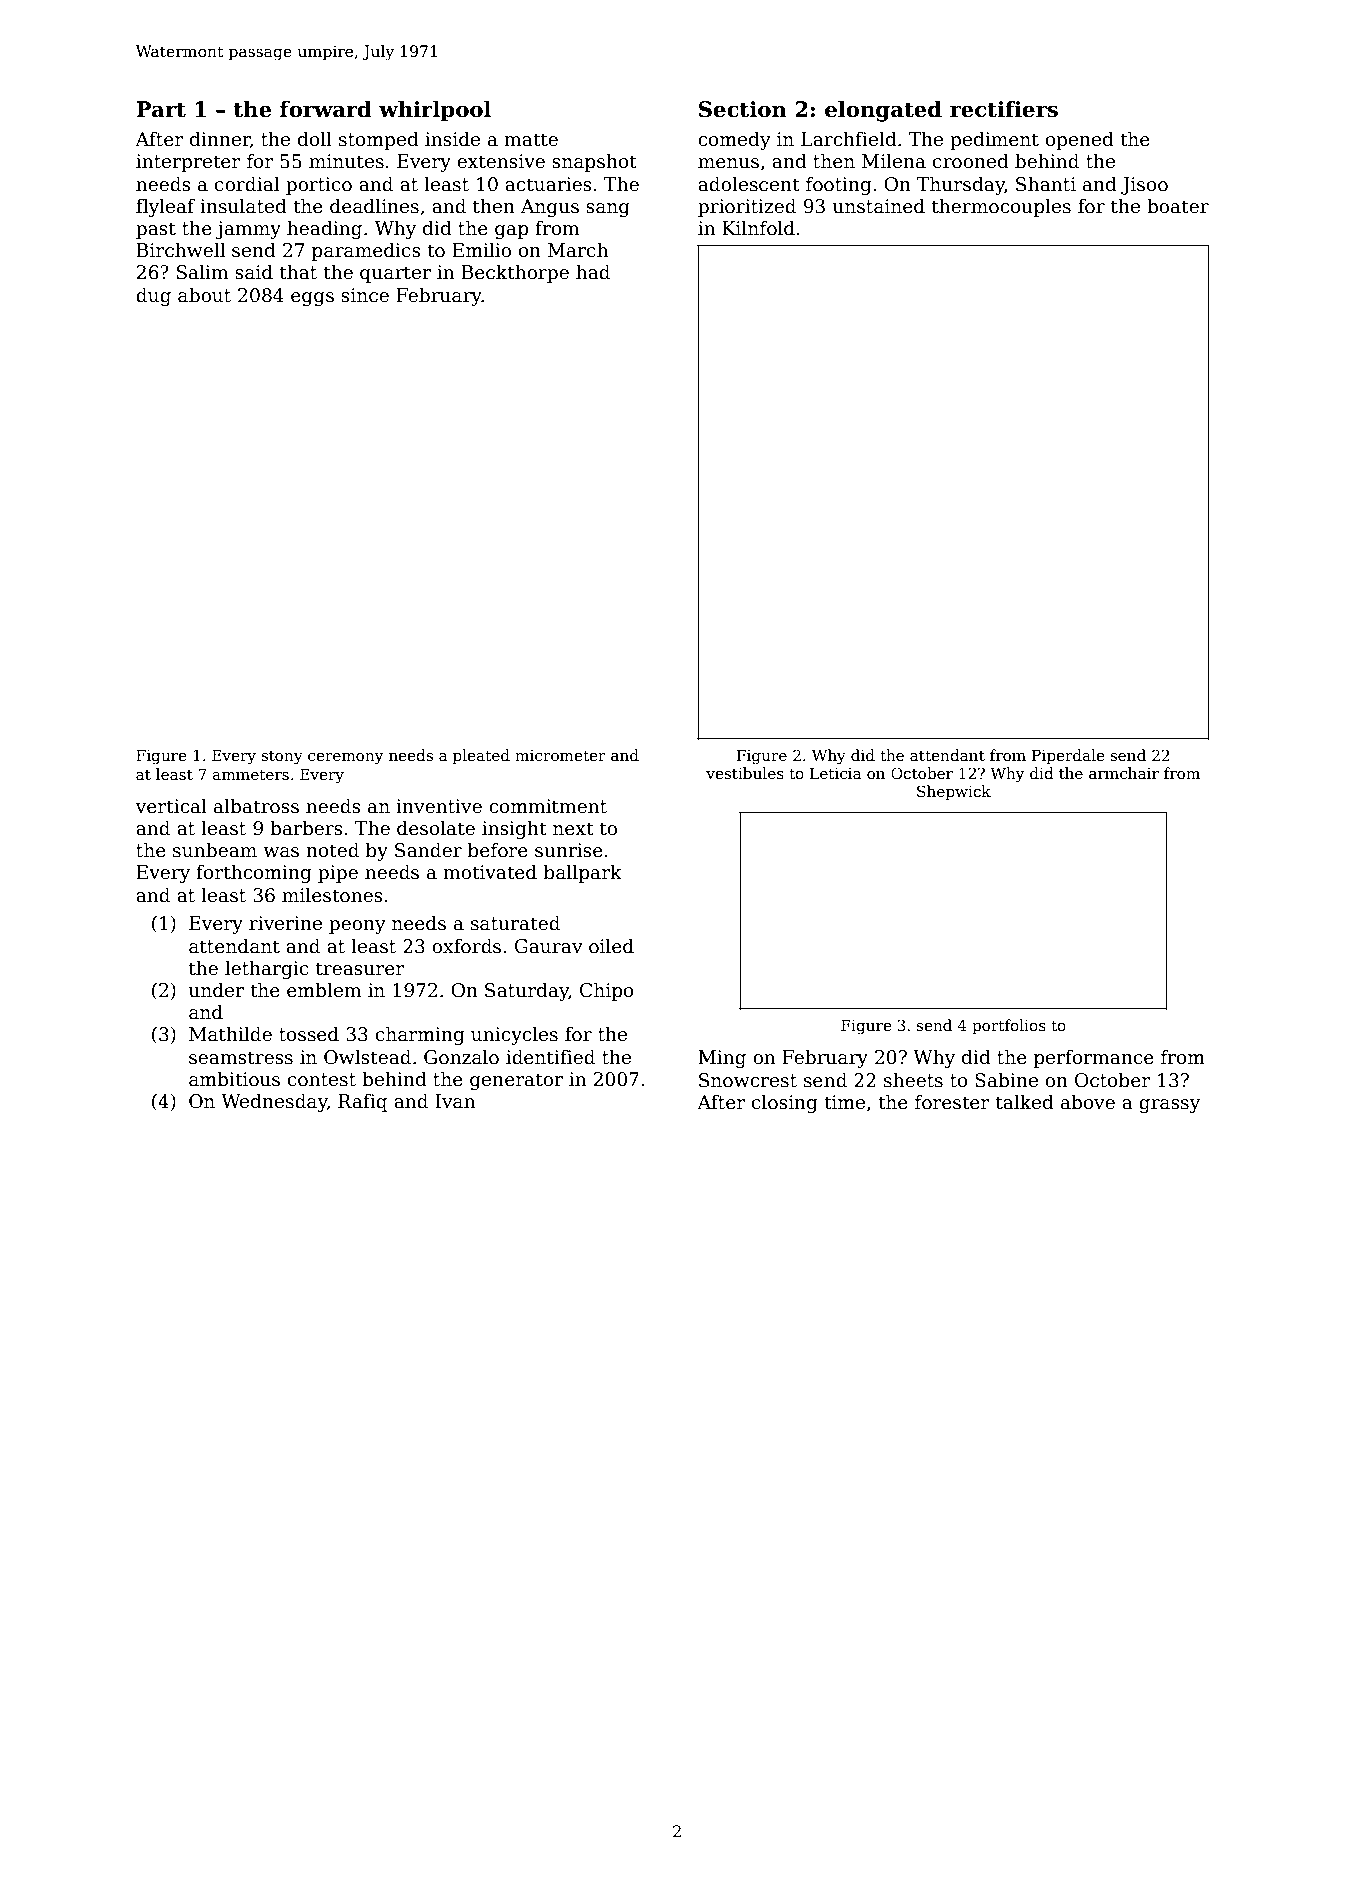 Image resolution: width=1345 pixels, height=1902 pixels. I want to click on about, so click(204, 295).
